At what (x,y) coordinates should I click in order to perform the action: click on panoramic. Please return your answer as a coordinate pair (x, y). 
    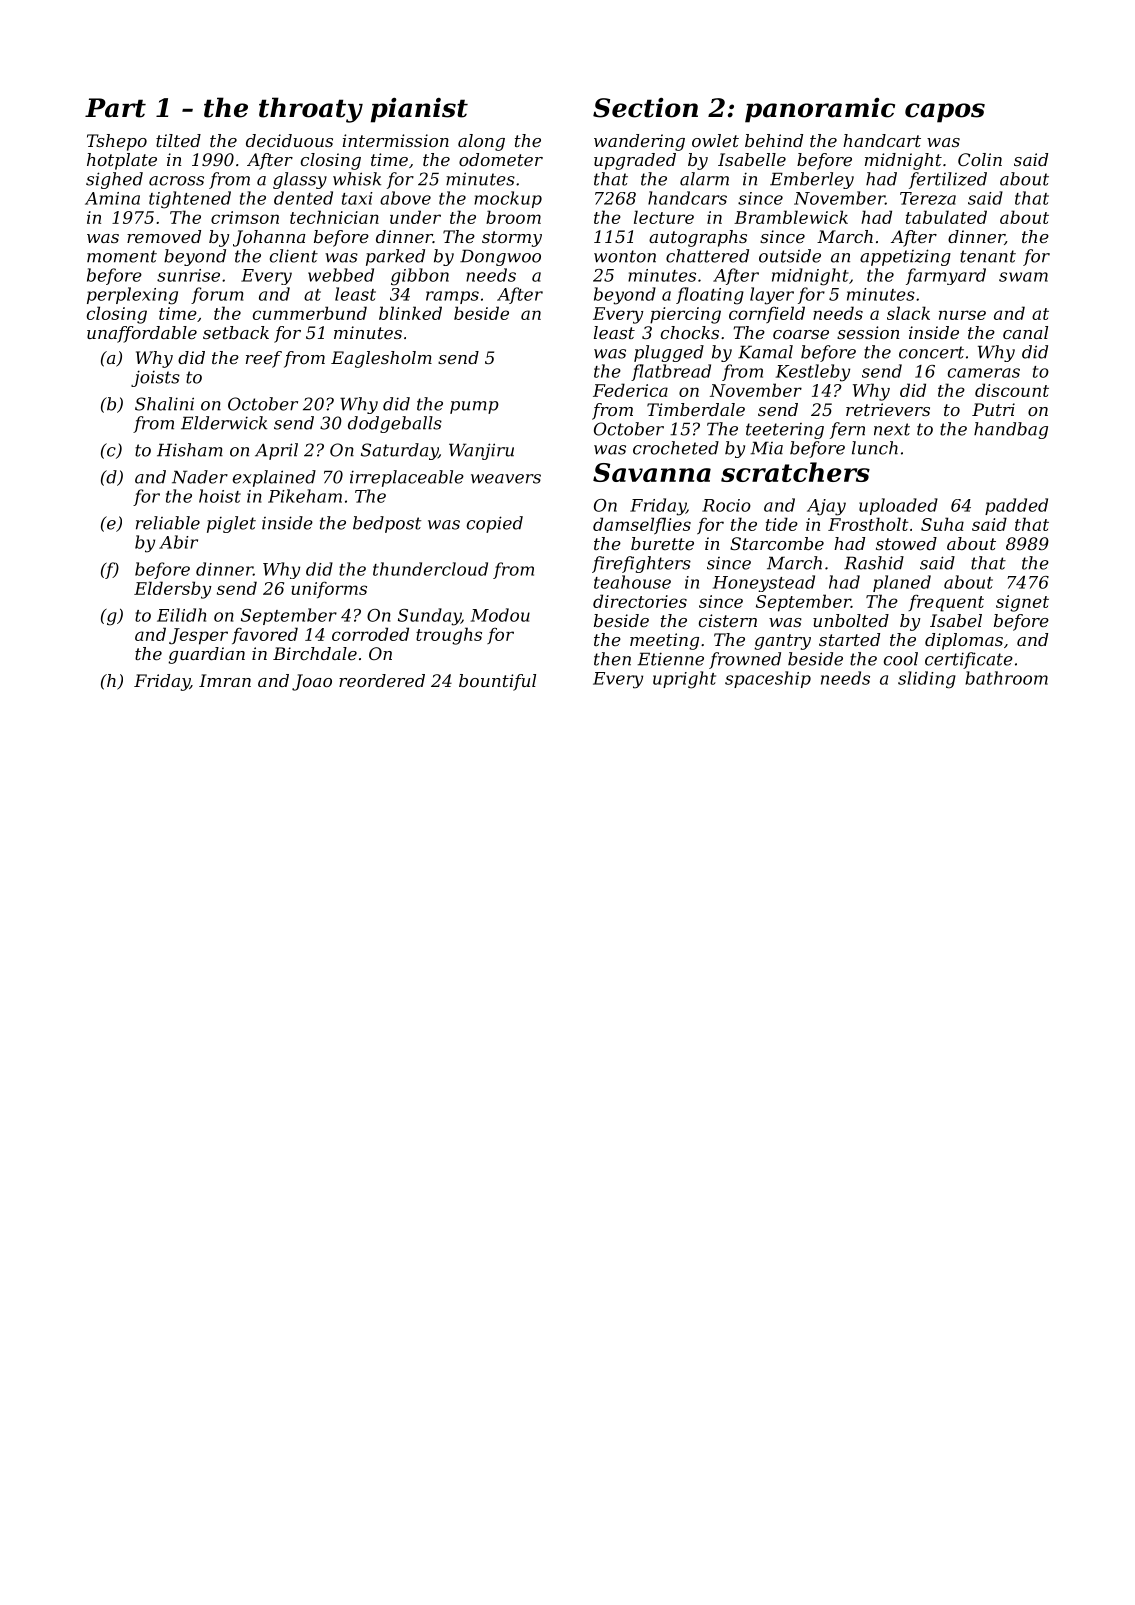
    Looking at the image, I should click on (820, 110).
